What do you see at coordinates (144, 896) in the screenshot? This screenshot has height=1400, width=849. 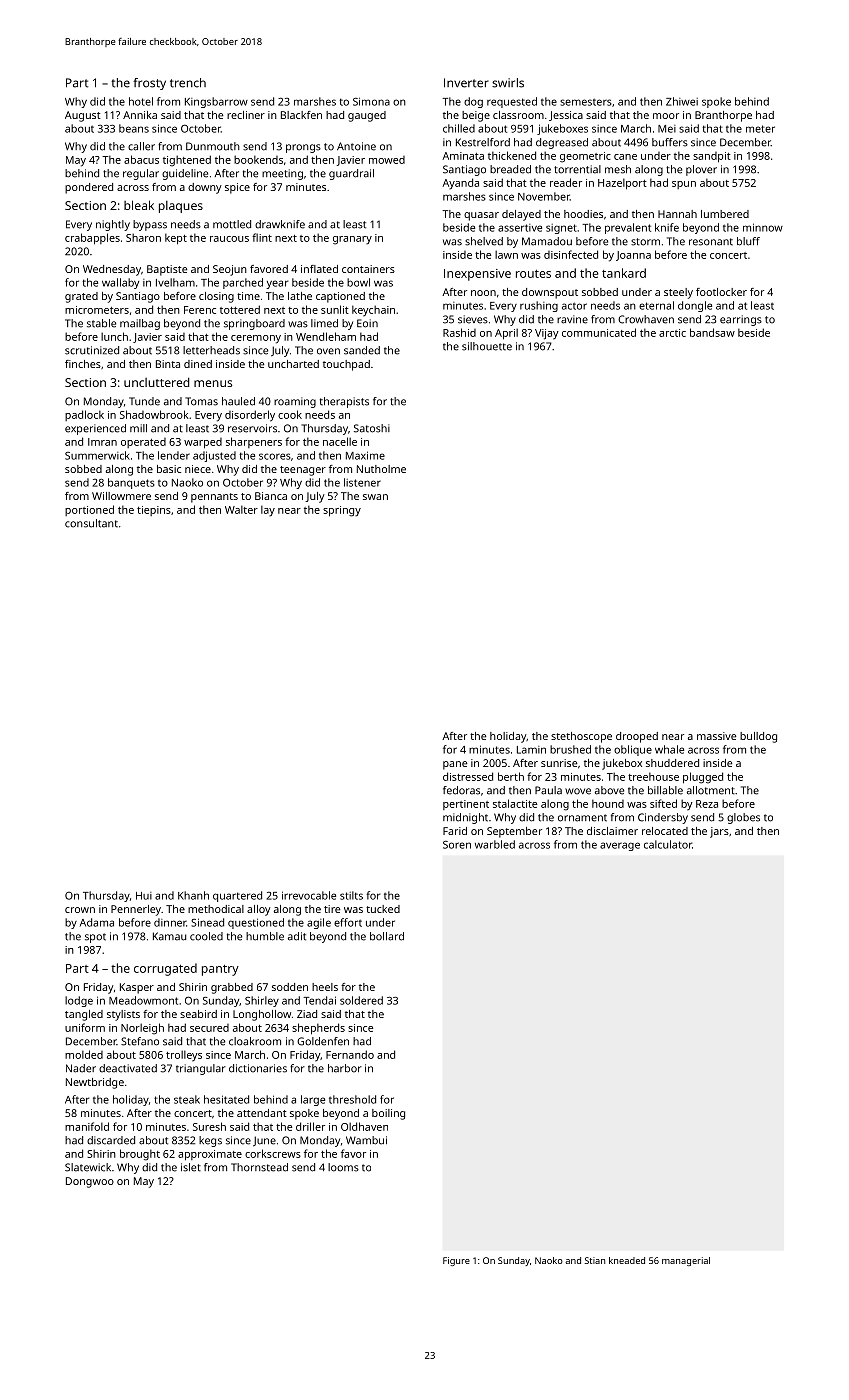 I see `Hui` at bounding box center [144, 896].
